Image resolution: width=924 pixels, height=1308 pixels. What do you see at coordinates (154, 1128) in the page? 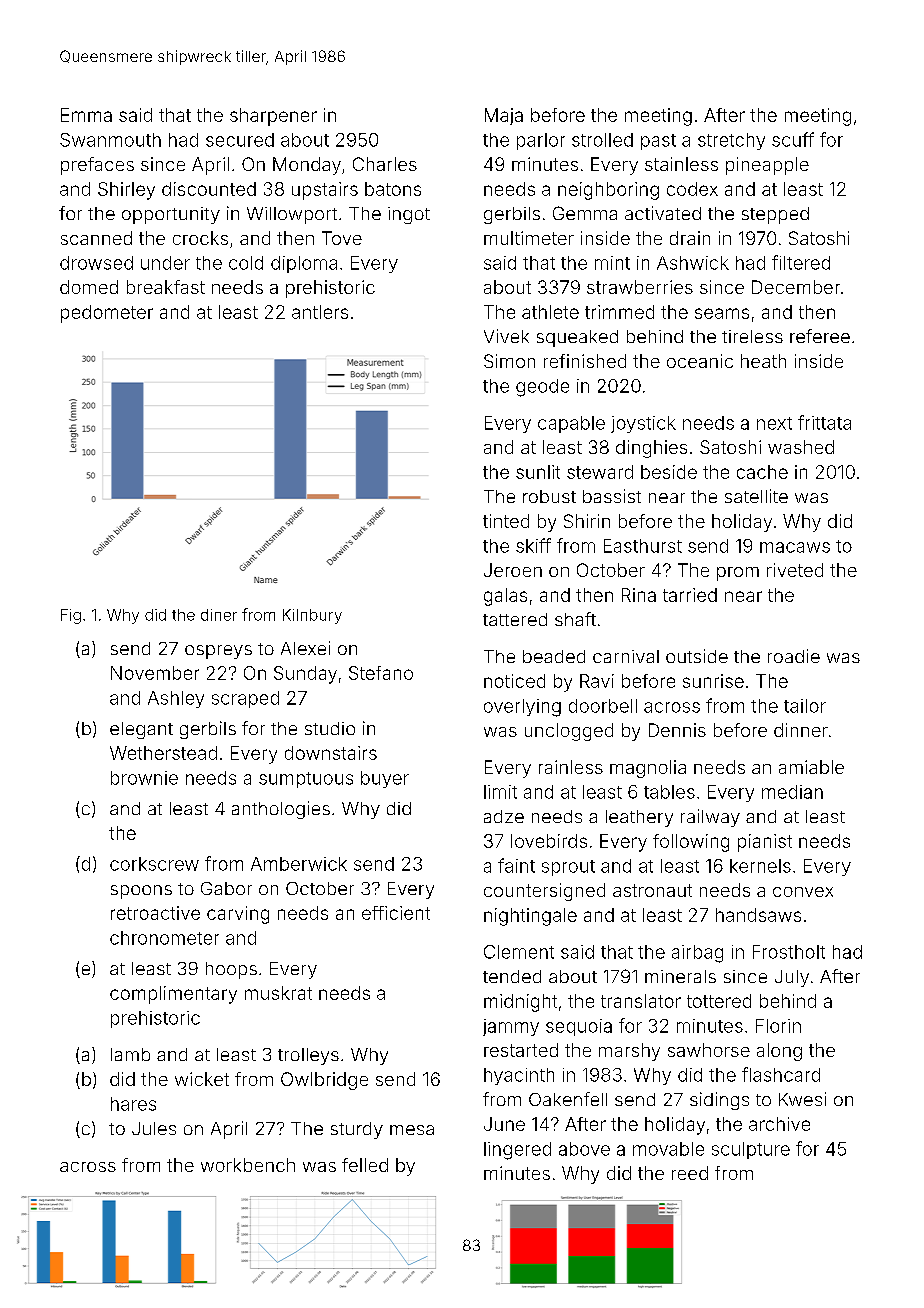
I see `Jules` at bounding box center [154, 1128].
